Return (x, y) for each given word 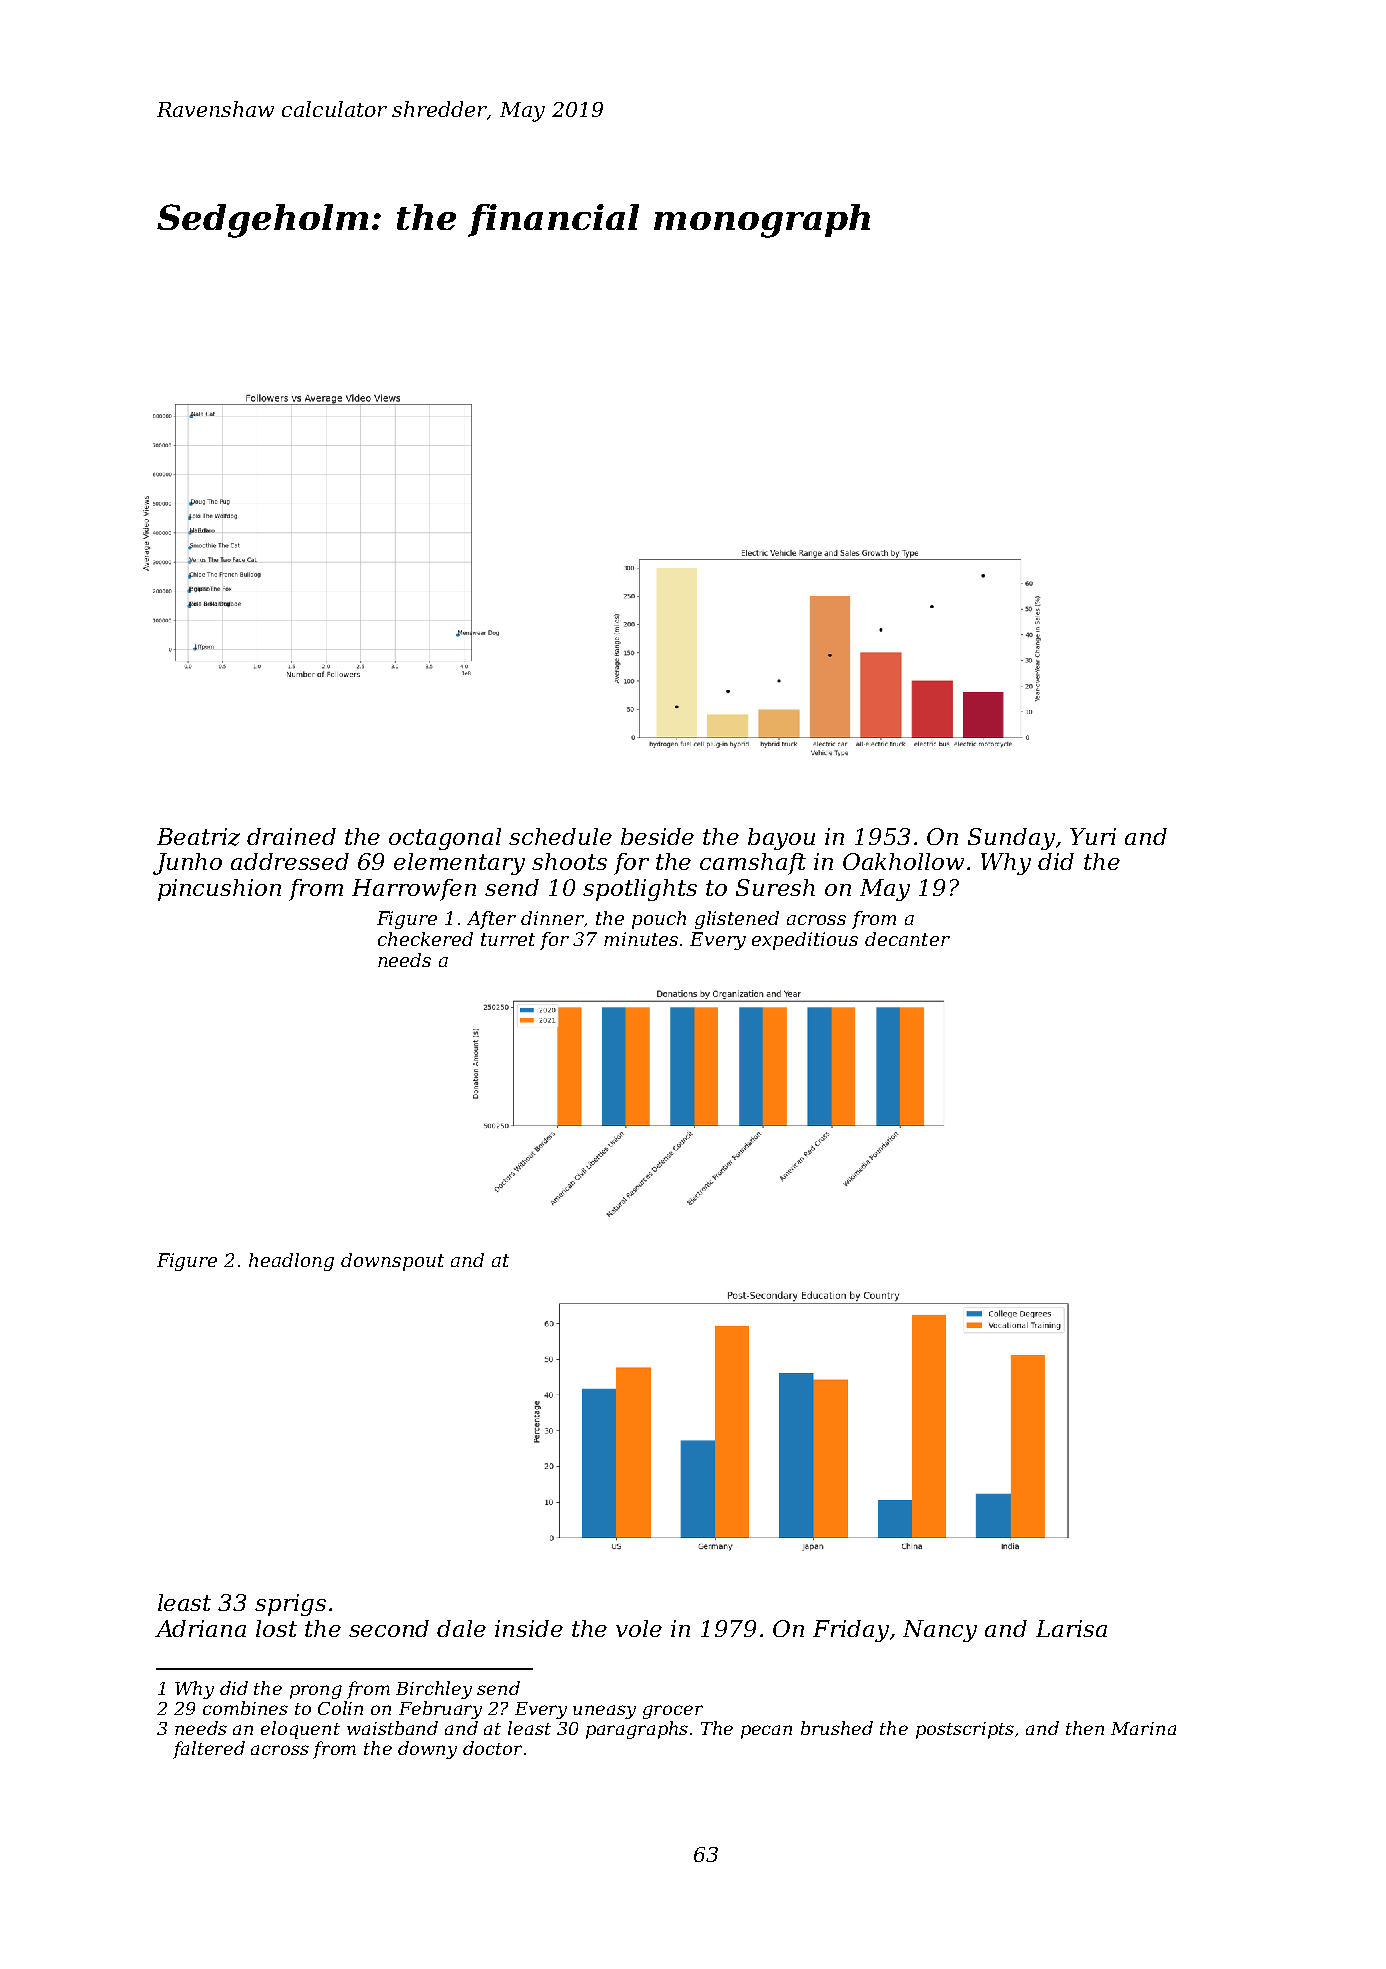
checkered (425, 939)
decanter (907, 939)
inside (529, 1628)
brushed (837, 1728)
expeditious (805, 941)
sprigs (290, 1605)
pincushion (219, 890)
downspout (392, 1262)
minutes (641, 939)
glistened (737, 920)
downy (427, 1750)
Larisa (1071, 1628)
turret (508, 939)
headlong (291, 1262)
